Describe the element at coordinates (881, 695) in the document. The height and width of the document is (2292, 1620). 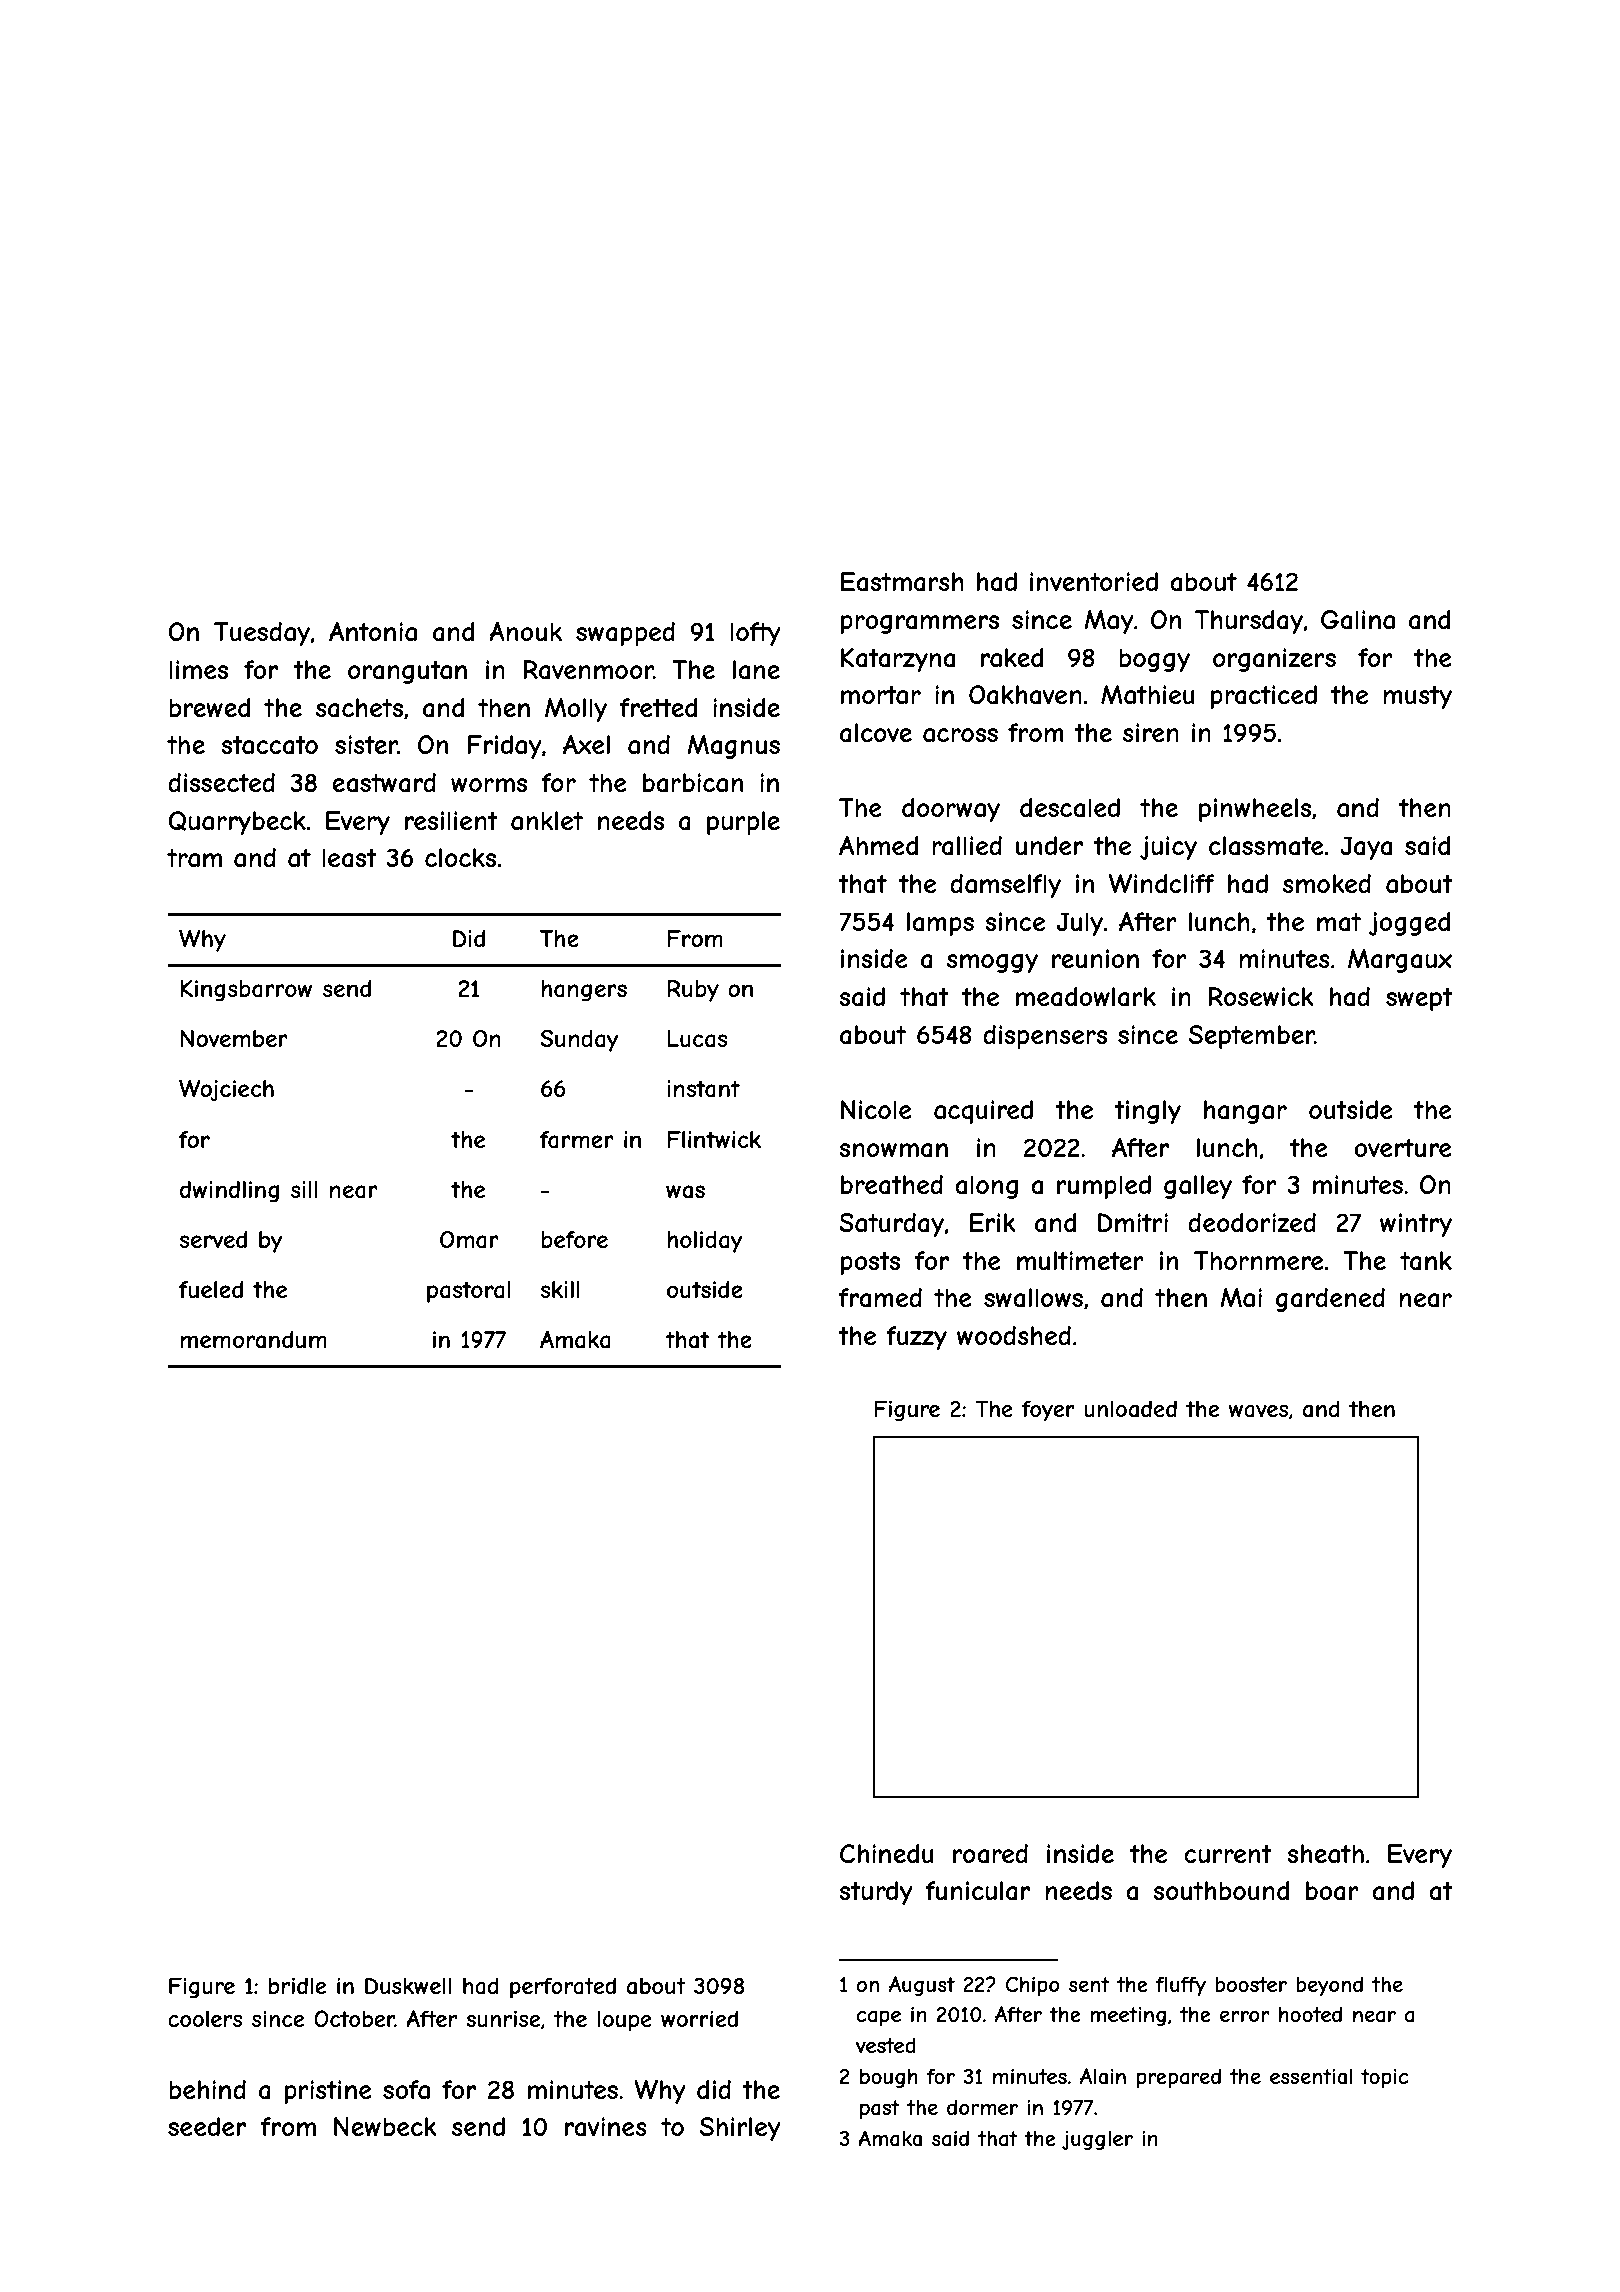
I see `mortar` at that location.
